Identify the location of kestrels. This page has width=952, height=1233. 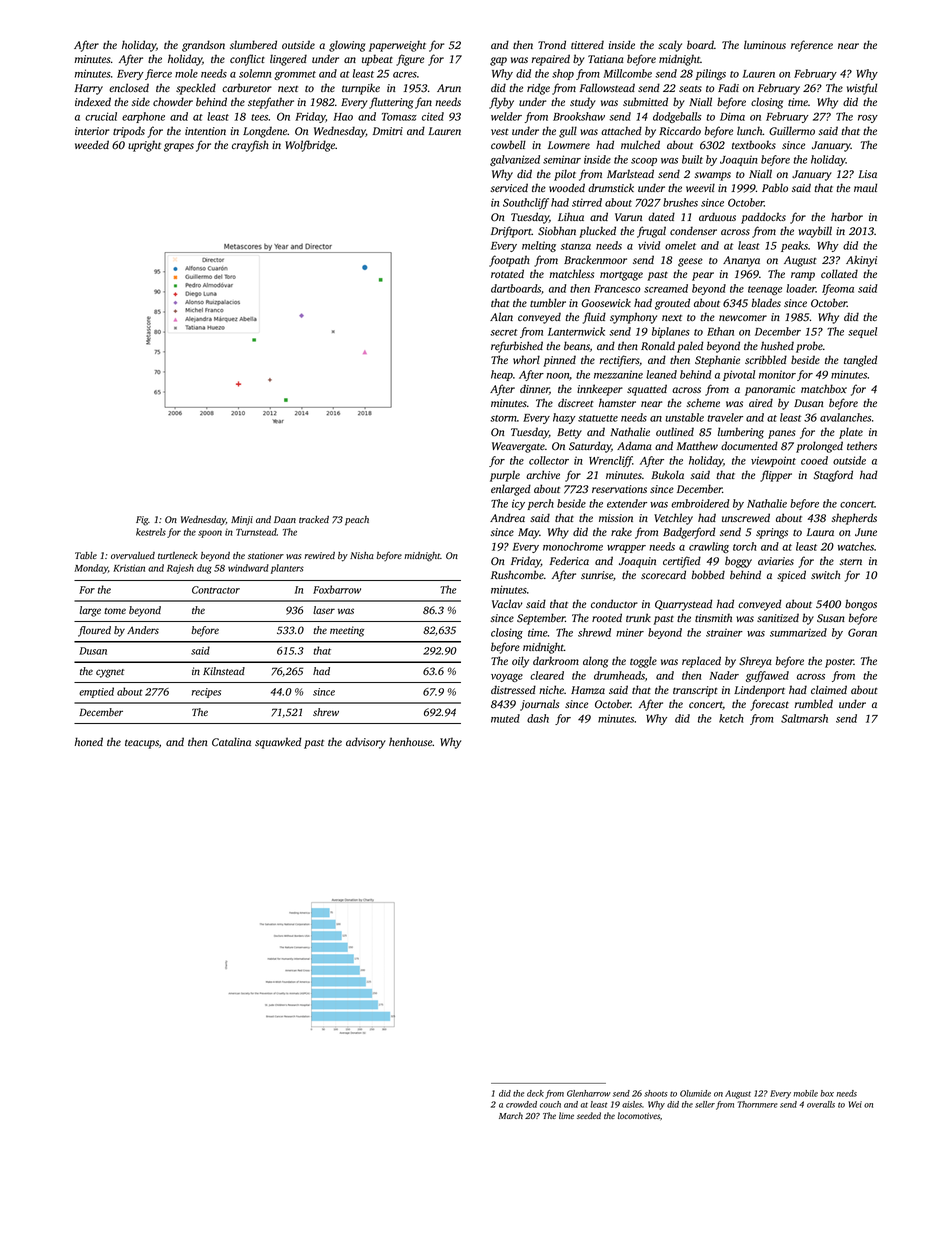
(151, 532).
